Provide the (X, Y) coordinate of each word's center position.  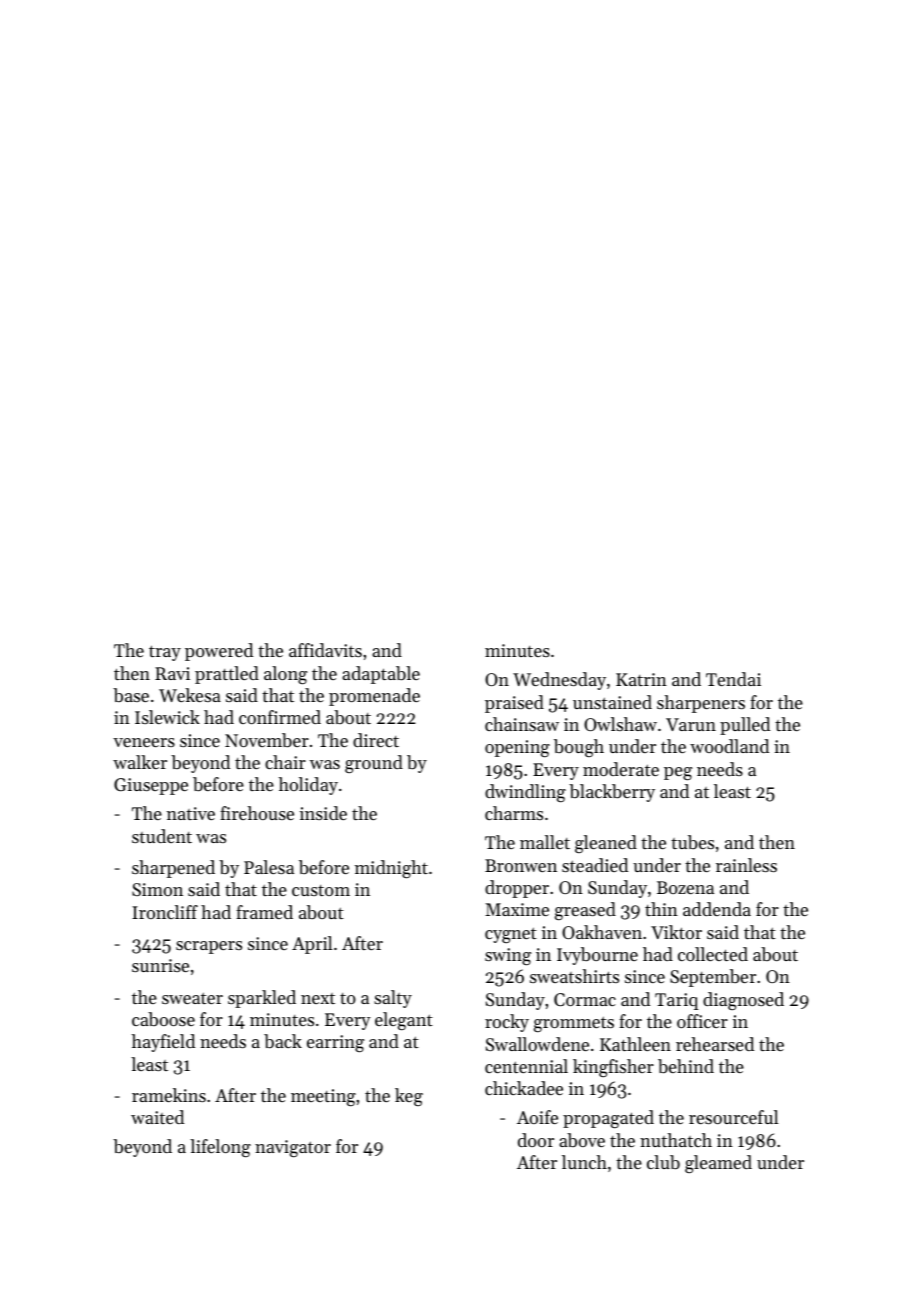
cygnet (511, 935)
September (713, 978)
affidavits (325, 650)
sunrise (160, 965)
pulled (745, 726)
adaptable (381, 675)
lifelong (220, 1148)
